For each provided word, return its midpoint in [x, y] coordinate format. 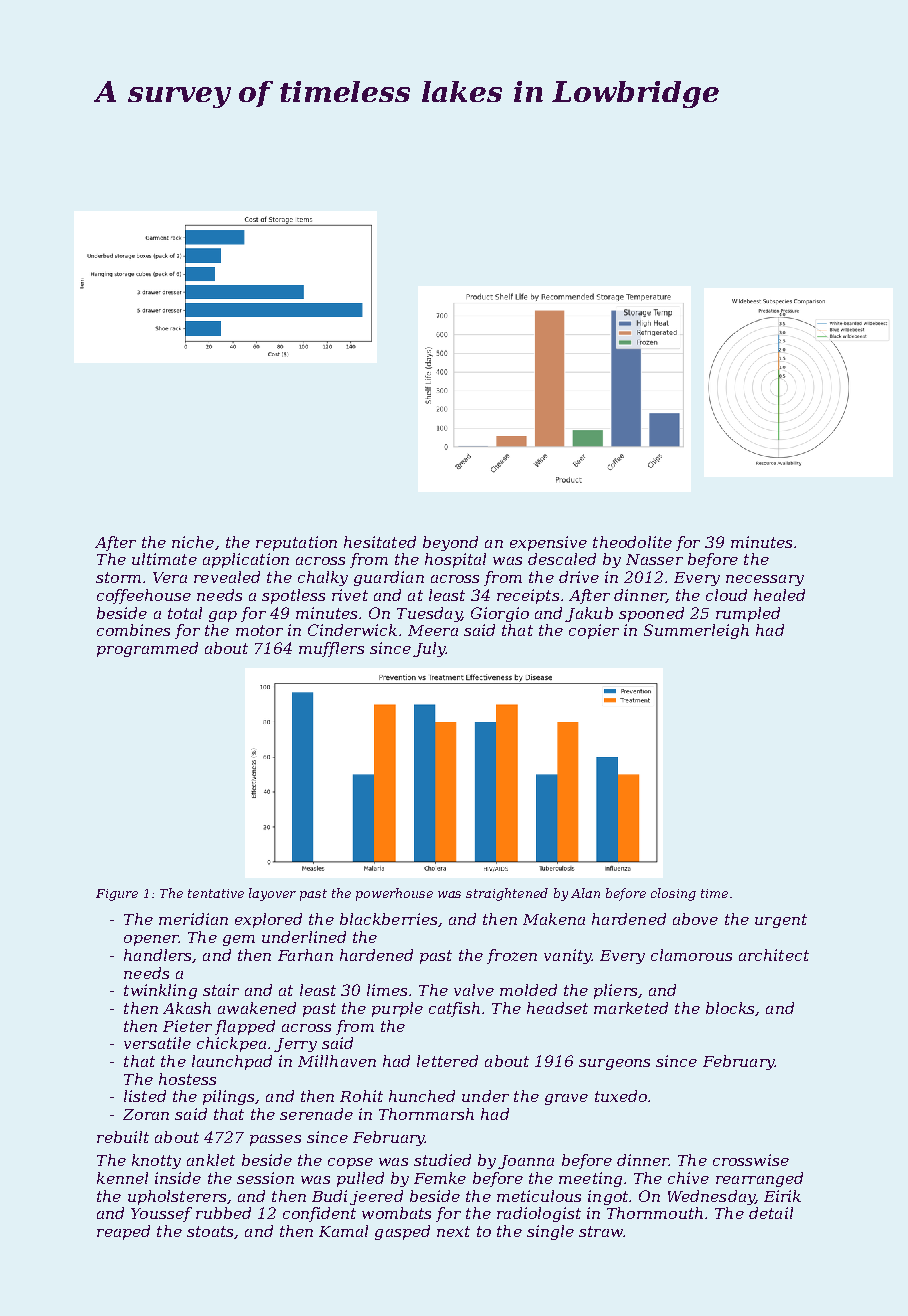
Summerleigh [696, 631]
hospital [455, 560]
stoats [210, 1231]
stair [221, 990]
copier [594, 631]
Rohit [361, 1096]
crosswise [751, 1160]
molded [528, 990]
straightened [507, 894]
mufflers [331, 649]
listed [145, 1096]
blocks [730, 1008]
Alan [585, 893]
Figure [117, 895]
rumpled [748, 614]
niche [193, 542]
